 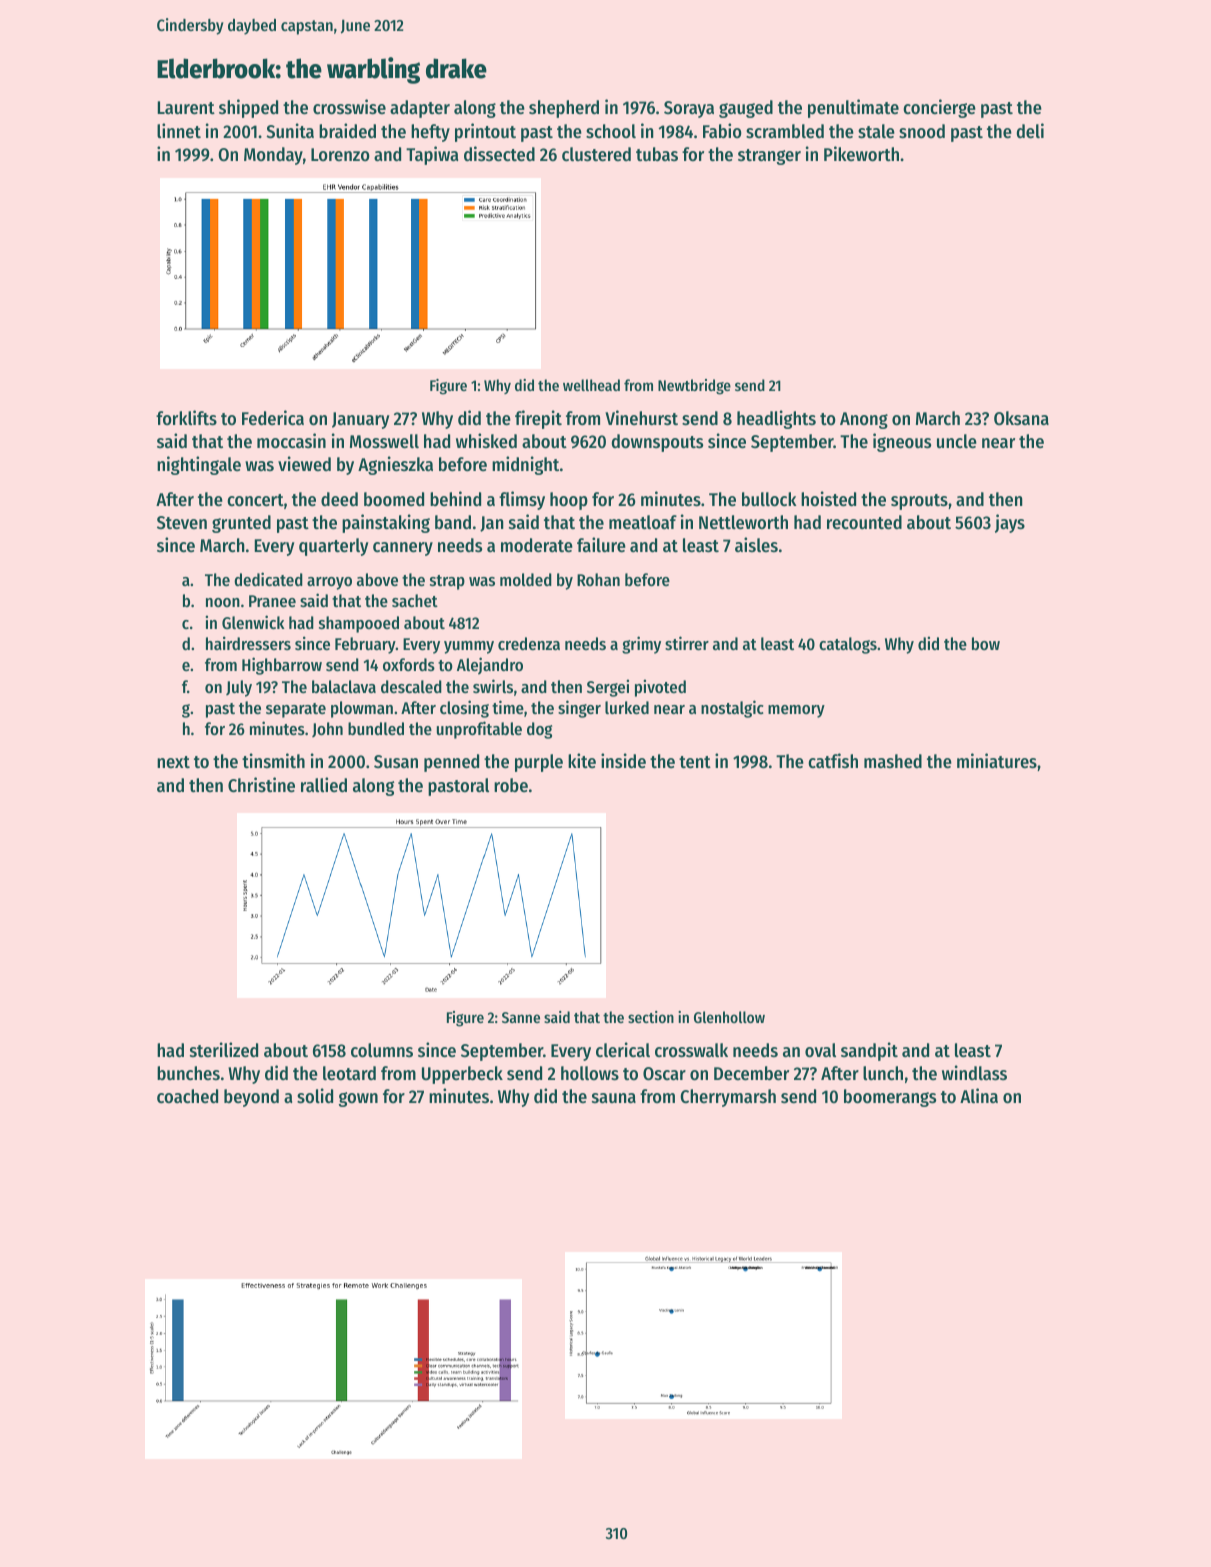 I want to click on penultimate, so click(x=853, y=108).
